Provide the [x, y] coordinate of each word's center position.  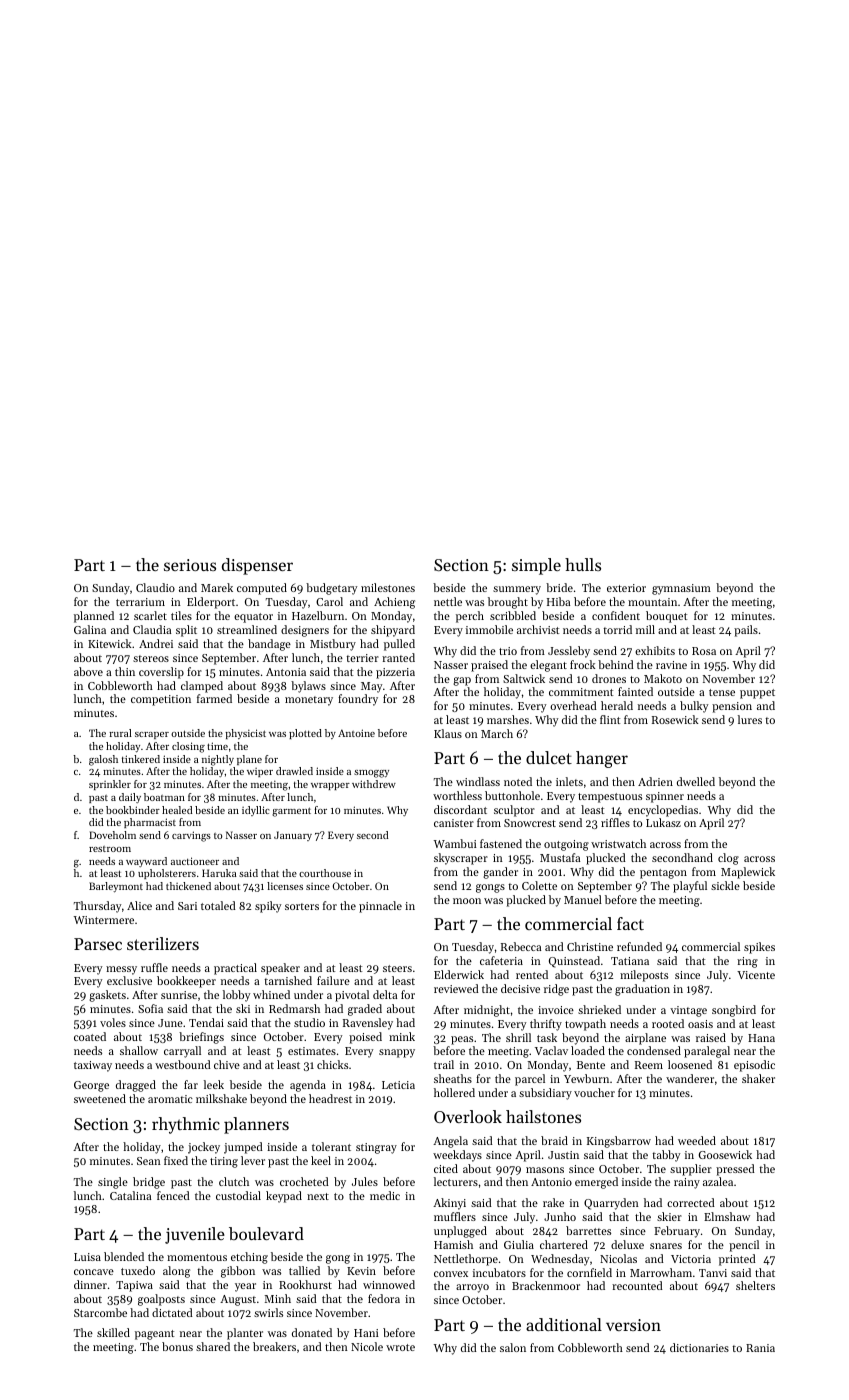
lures [750, 719]
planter [245, 1334]
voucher [594, 1092]
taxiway [93, 1066]
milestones [388, 587]
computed [262, 589]
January [293, 836]
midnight [487, 1011]
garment [291, 812]
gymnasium [681, 589]
